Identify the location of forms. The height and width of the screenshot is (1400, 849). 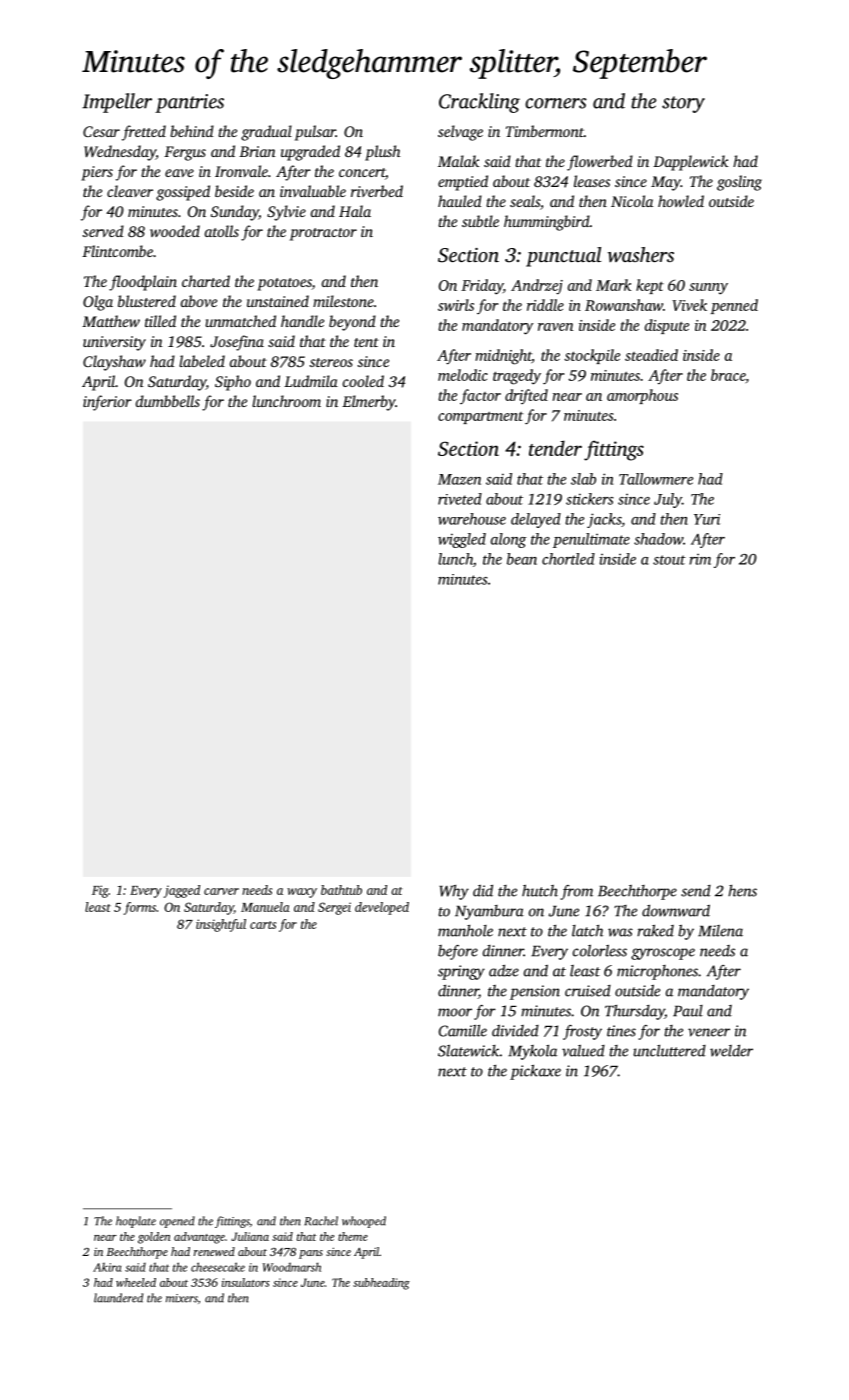
(140, 908).
